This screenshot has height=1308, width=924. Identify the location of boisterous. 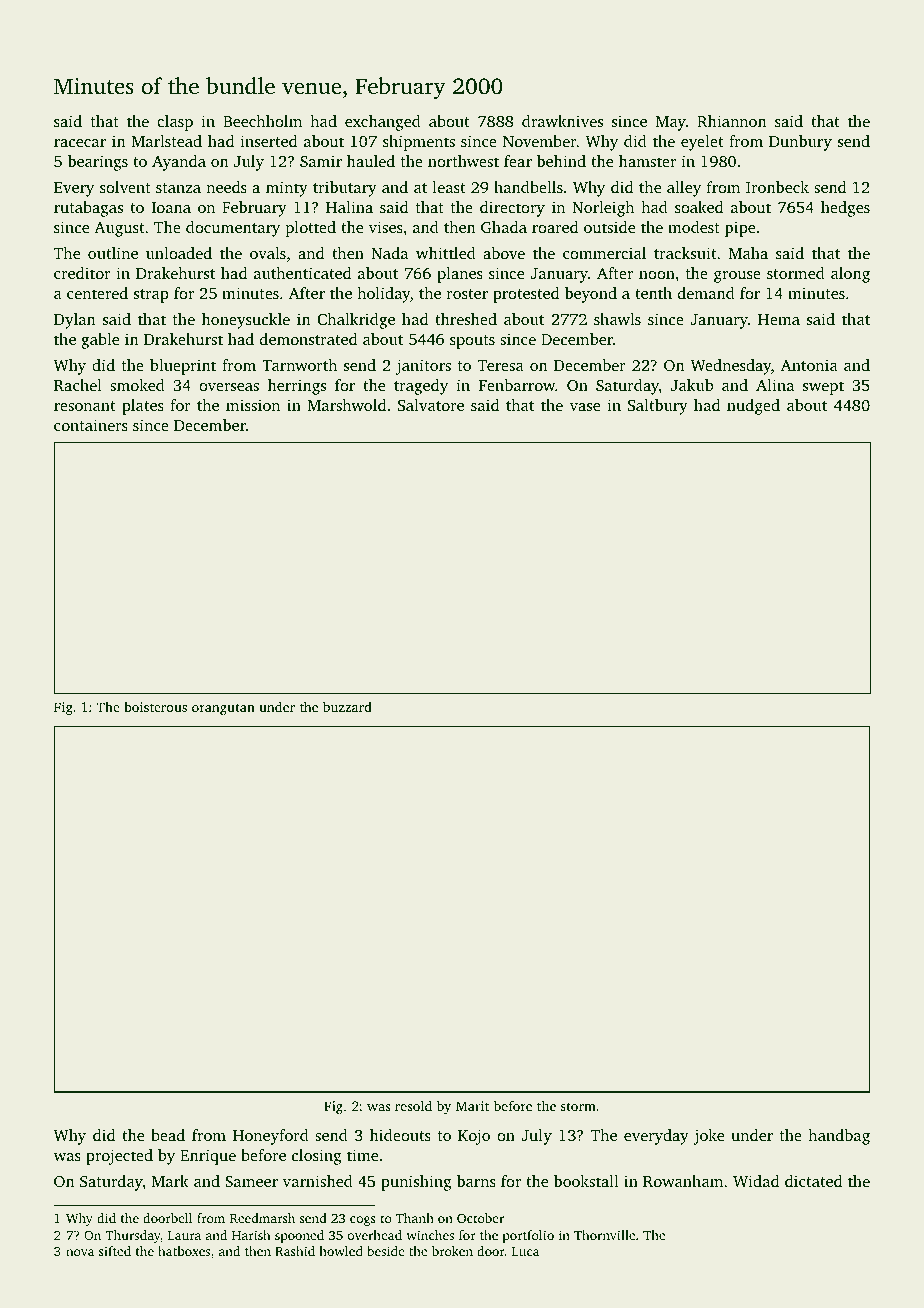
(155, 707).
